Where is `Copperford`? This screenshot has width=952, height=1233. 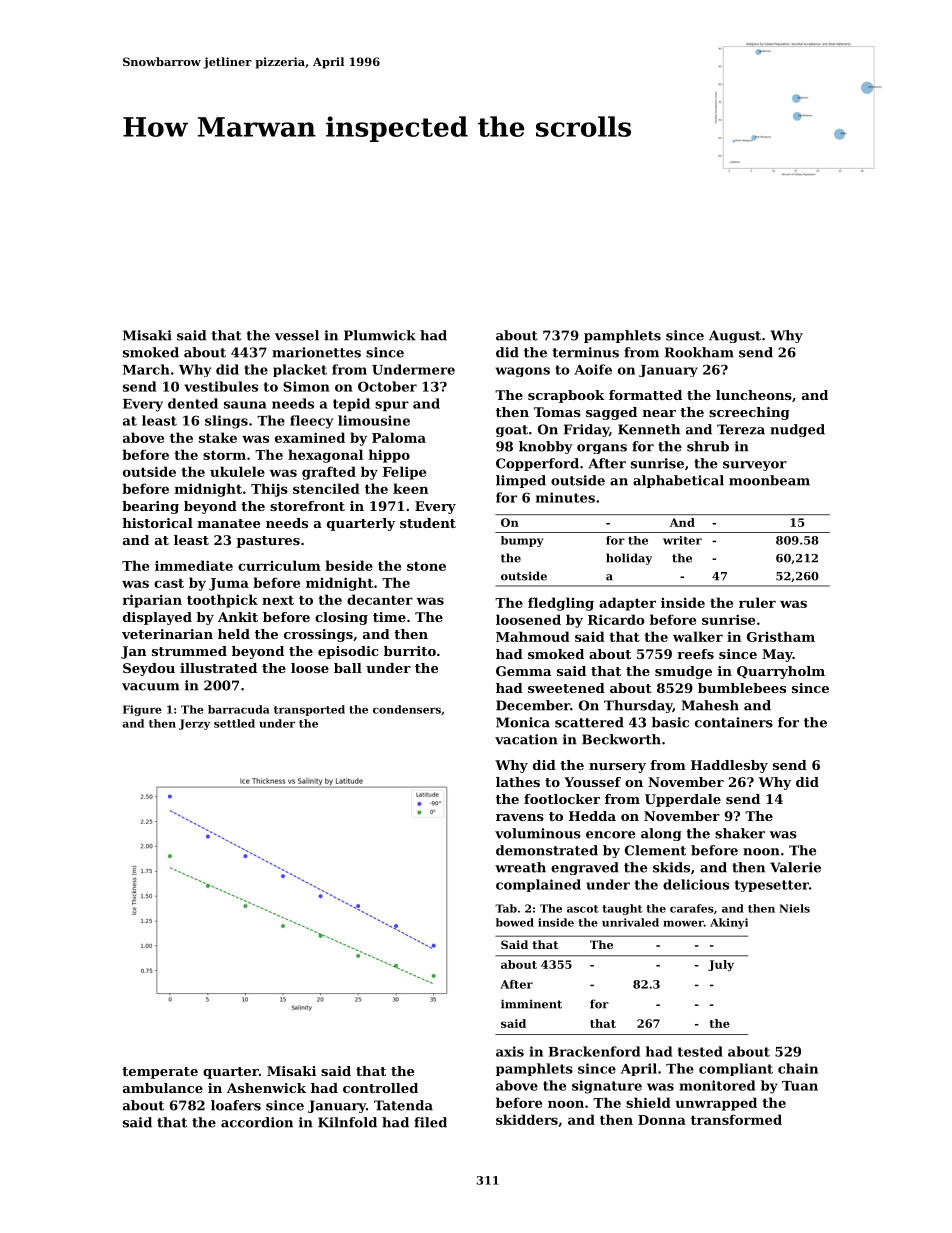
Copperford is located at coordinates (537, 464).
